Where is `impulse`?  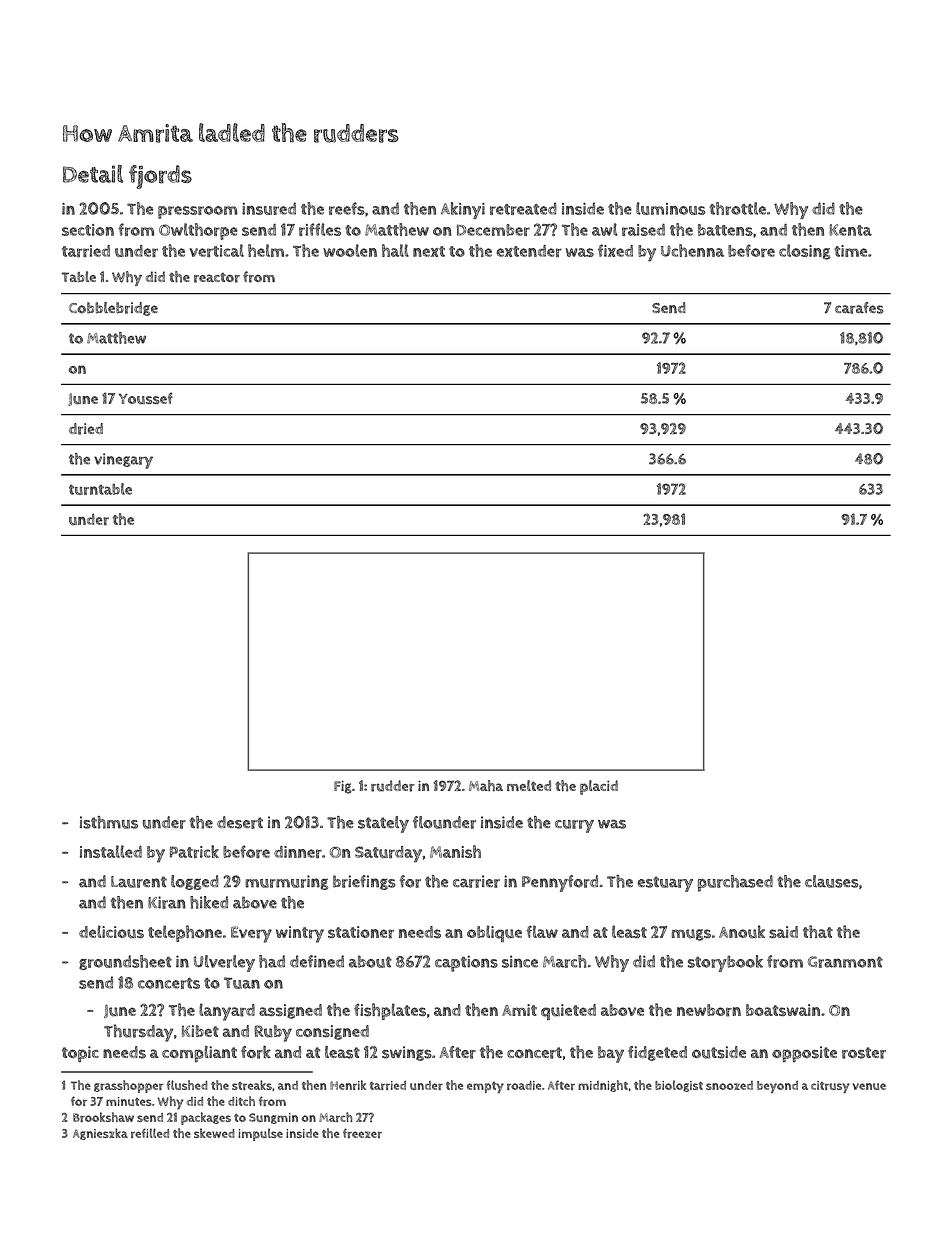 impulse is located at coordinates (260, 1134).
